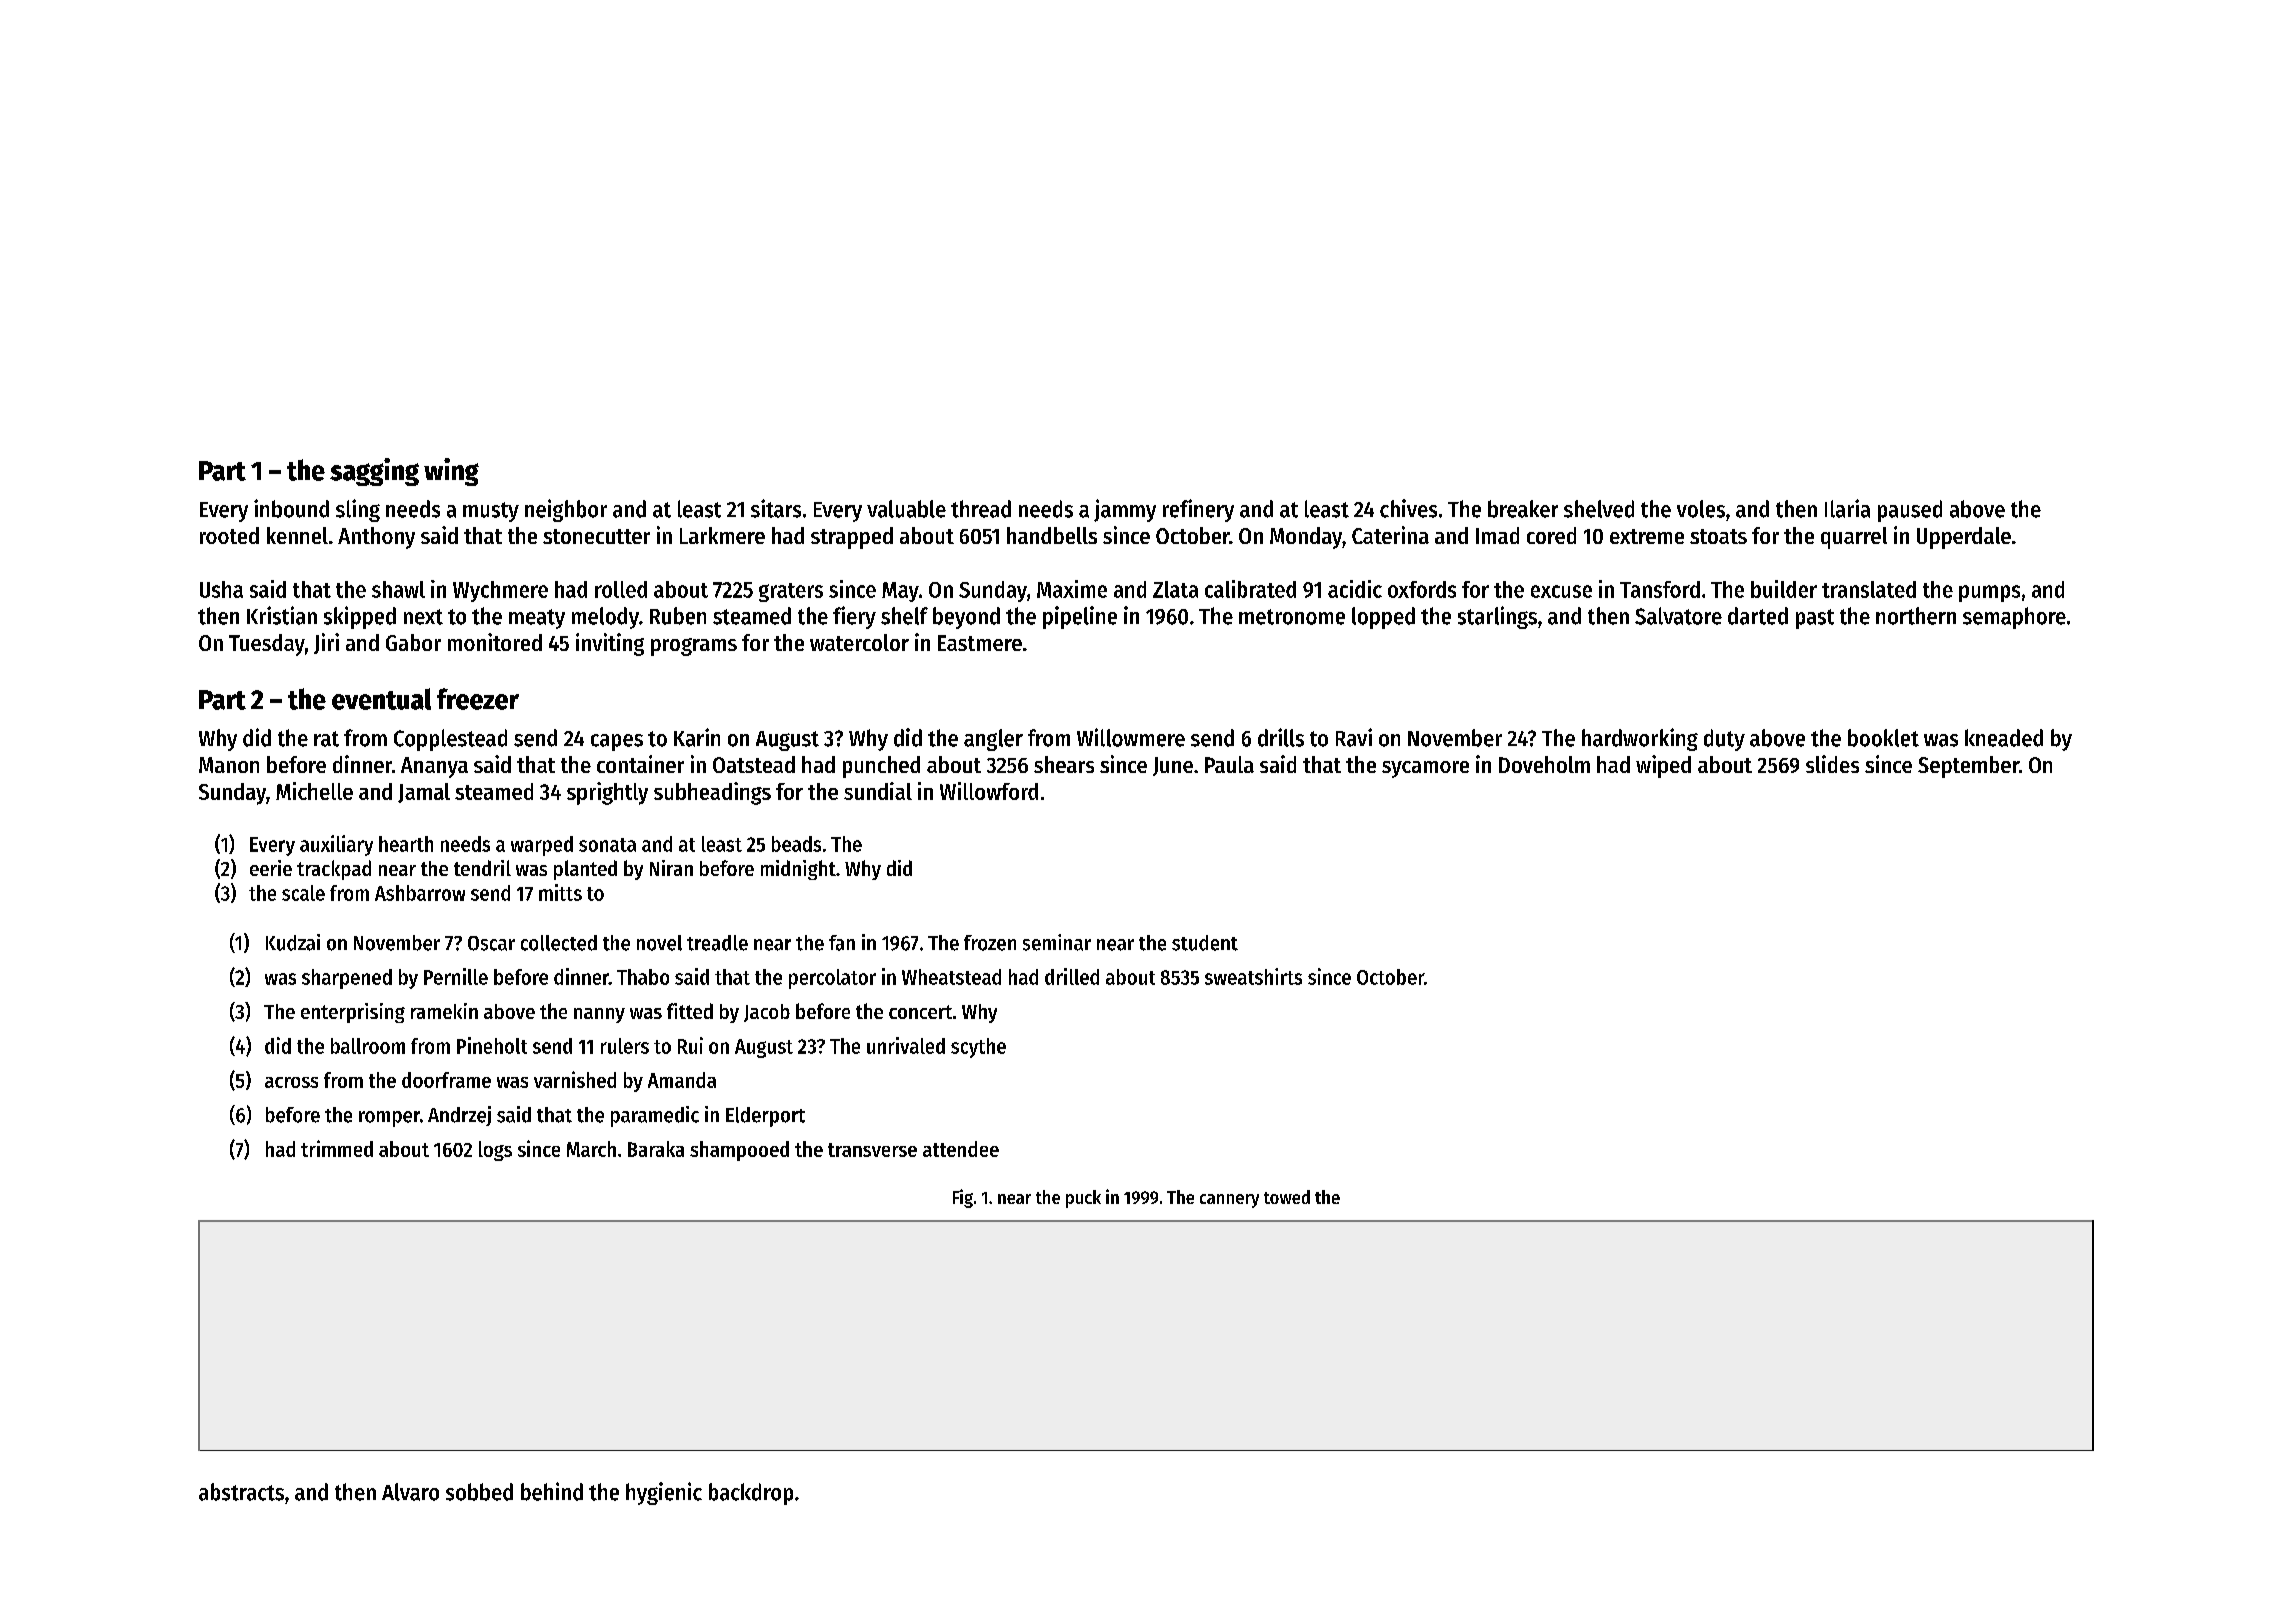  I want to click on trackpad, so click(334, 870).
